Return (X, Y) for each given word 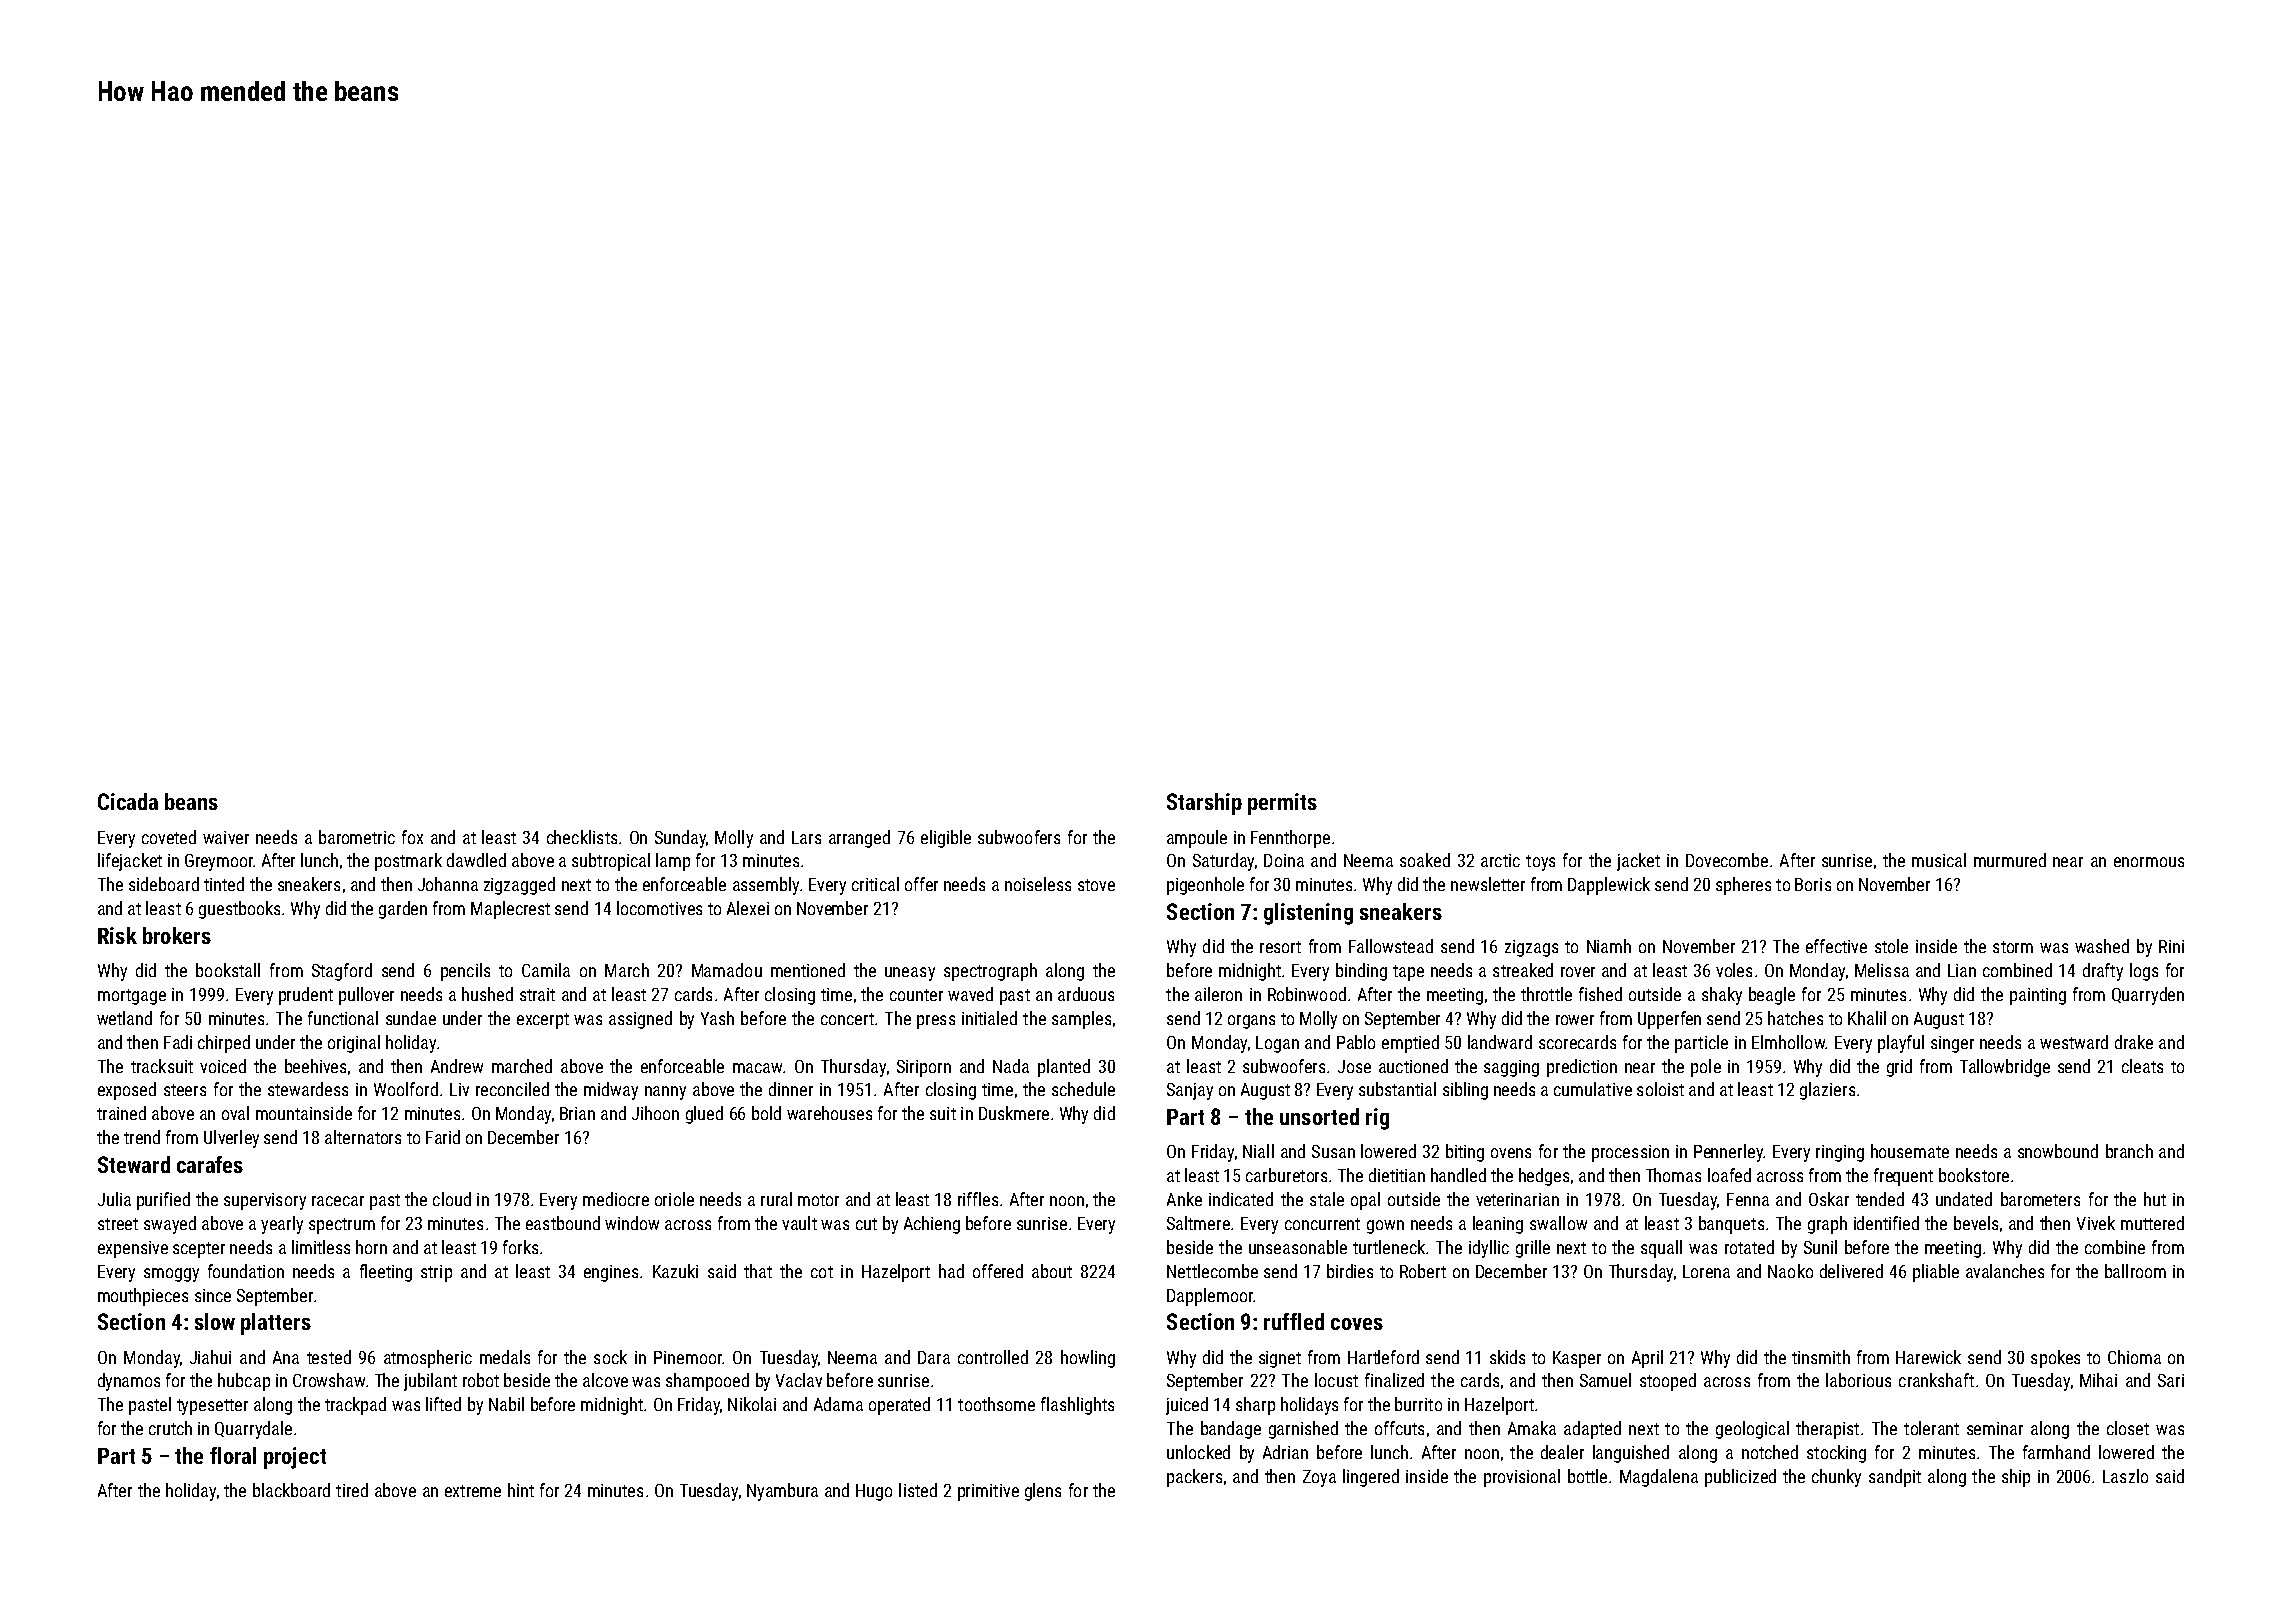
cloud (452, 1199)
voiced (223, 1066)
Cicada (128, 801)
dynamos (129, 1382)
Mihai (2098, 1380)
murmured (2010, 860)
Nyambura (782, 1492)
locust (1336, 1380)
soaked (1425, 860)
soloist (1660, 1089)
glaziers (1827, 1091)
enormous (2149, 862)
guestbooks (239, 910)
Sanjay (1190, 1091)
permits (1282, 804)
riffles (978, 1199)
